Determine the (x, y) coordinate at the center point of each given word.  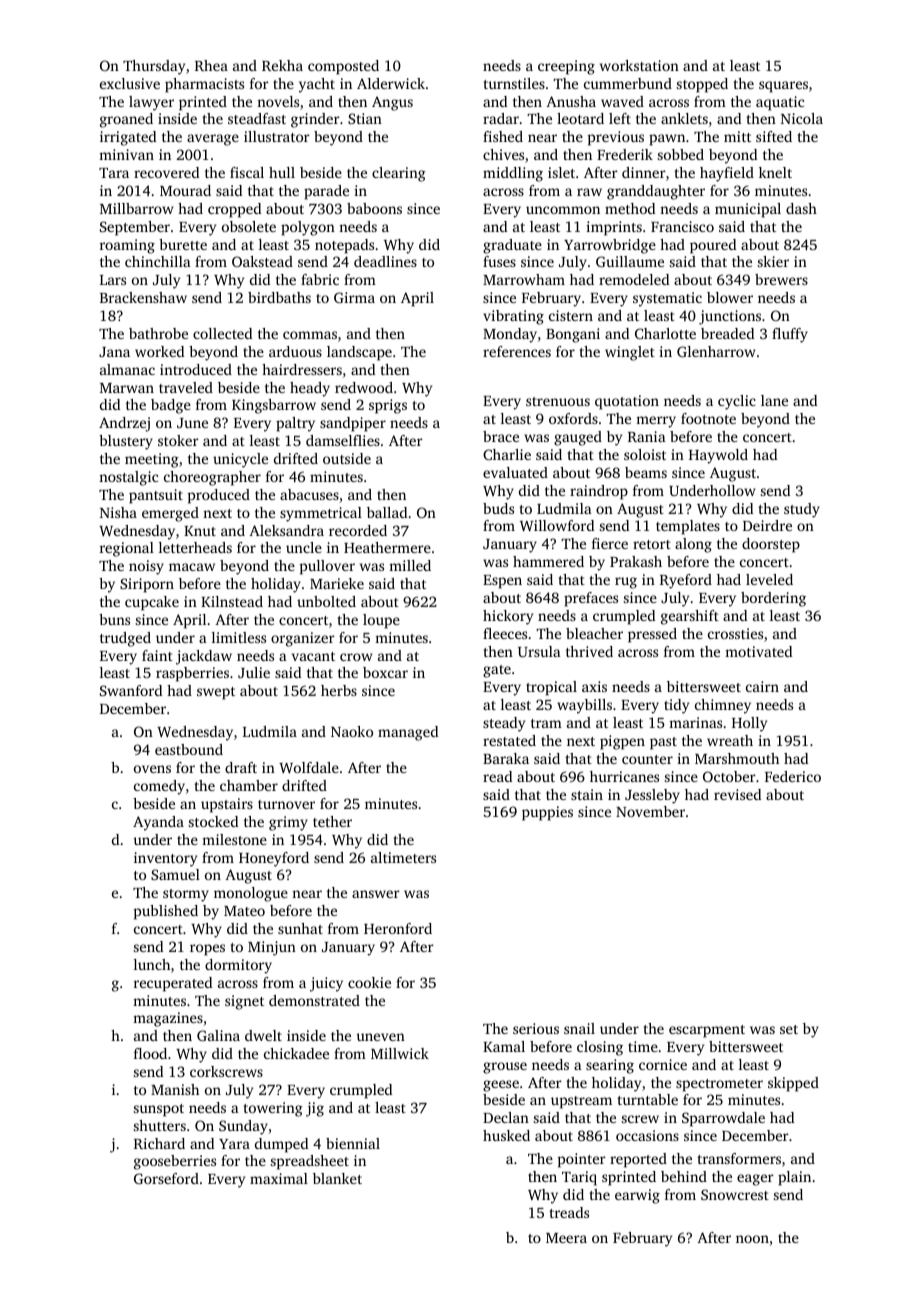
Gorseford (166, 1178)
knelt (775, 172)
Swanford (131, 690)
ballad (387, 512)
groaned (126, 120)
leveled (769, 579)
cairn (762, 686)
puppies (547, 813)
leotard (580, 118)
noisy (146, 567)
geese (501, 1086)
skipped (793, 1084)
